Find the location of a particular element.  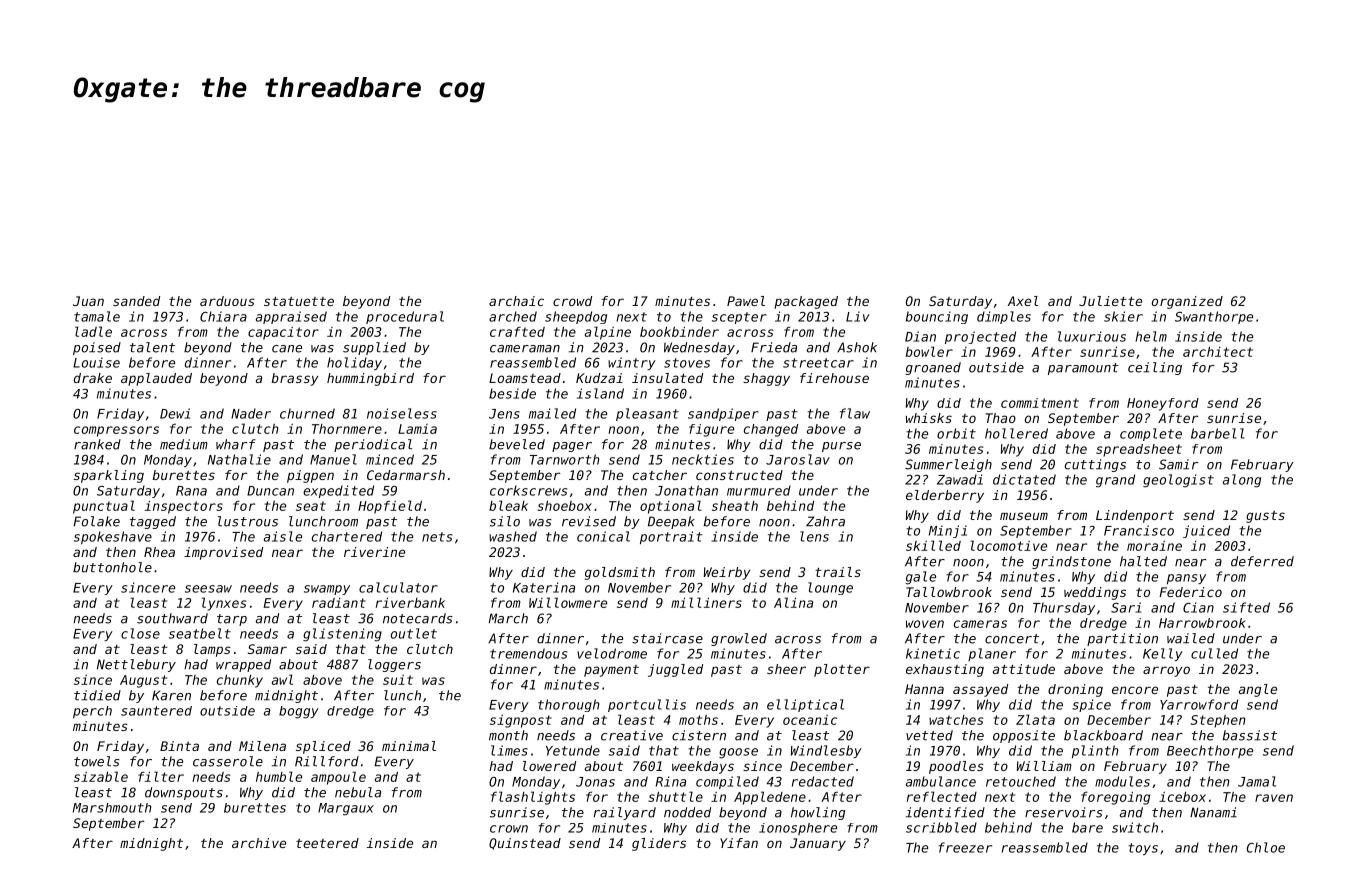

island is located at coordinates (600, 393).
